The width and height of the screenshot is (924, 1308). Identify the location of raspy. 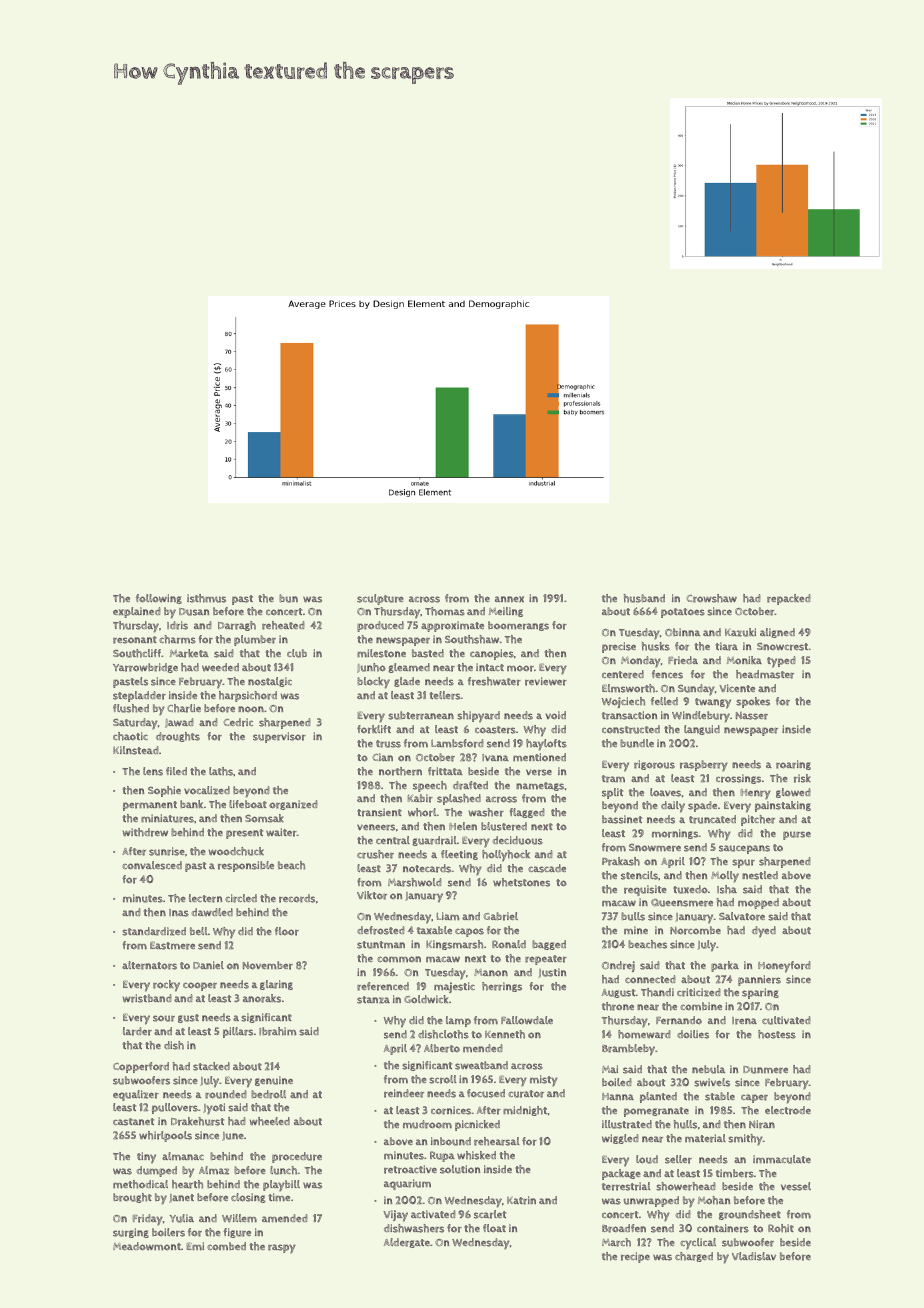
(282, 1249).
